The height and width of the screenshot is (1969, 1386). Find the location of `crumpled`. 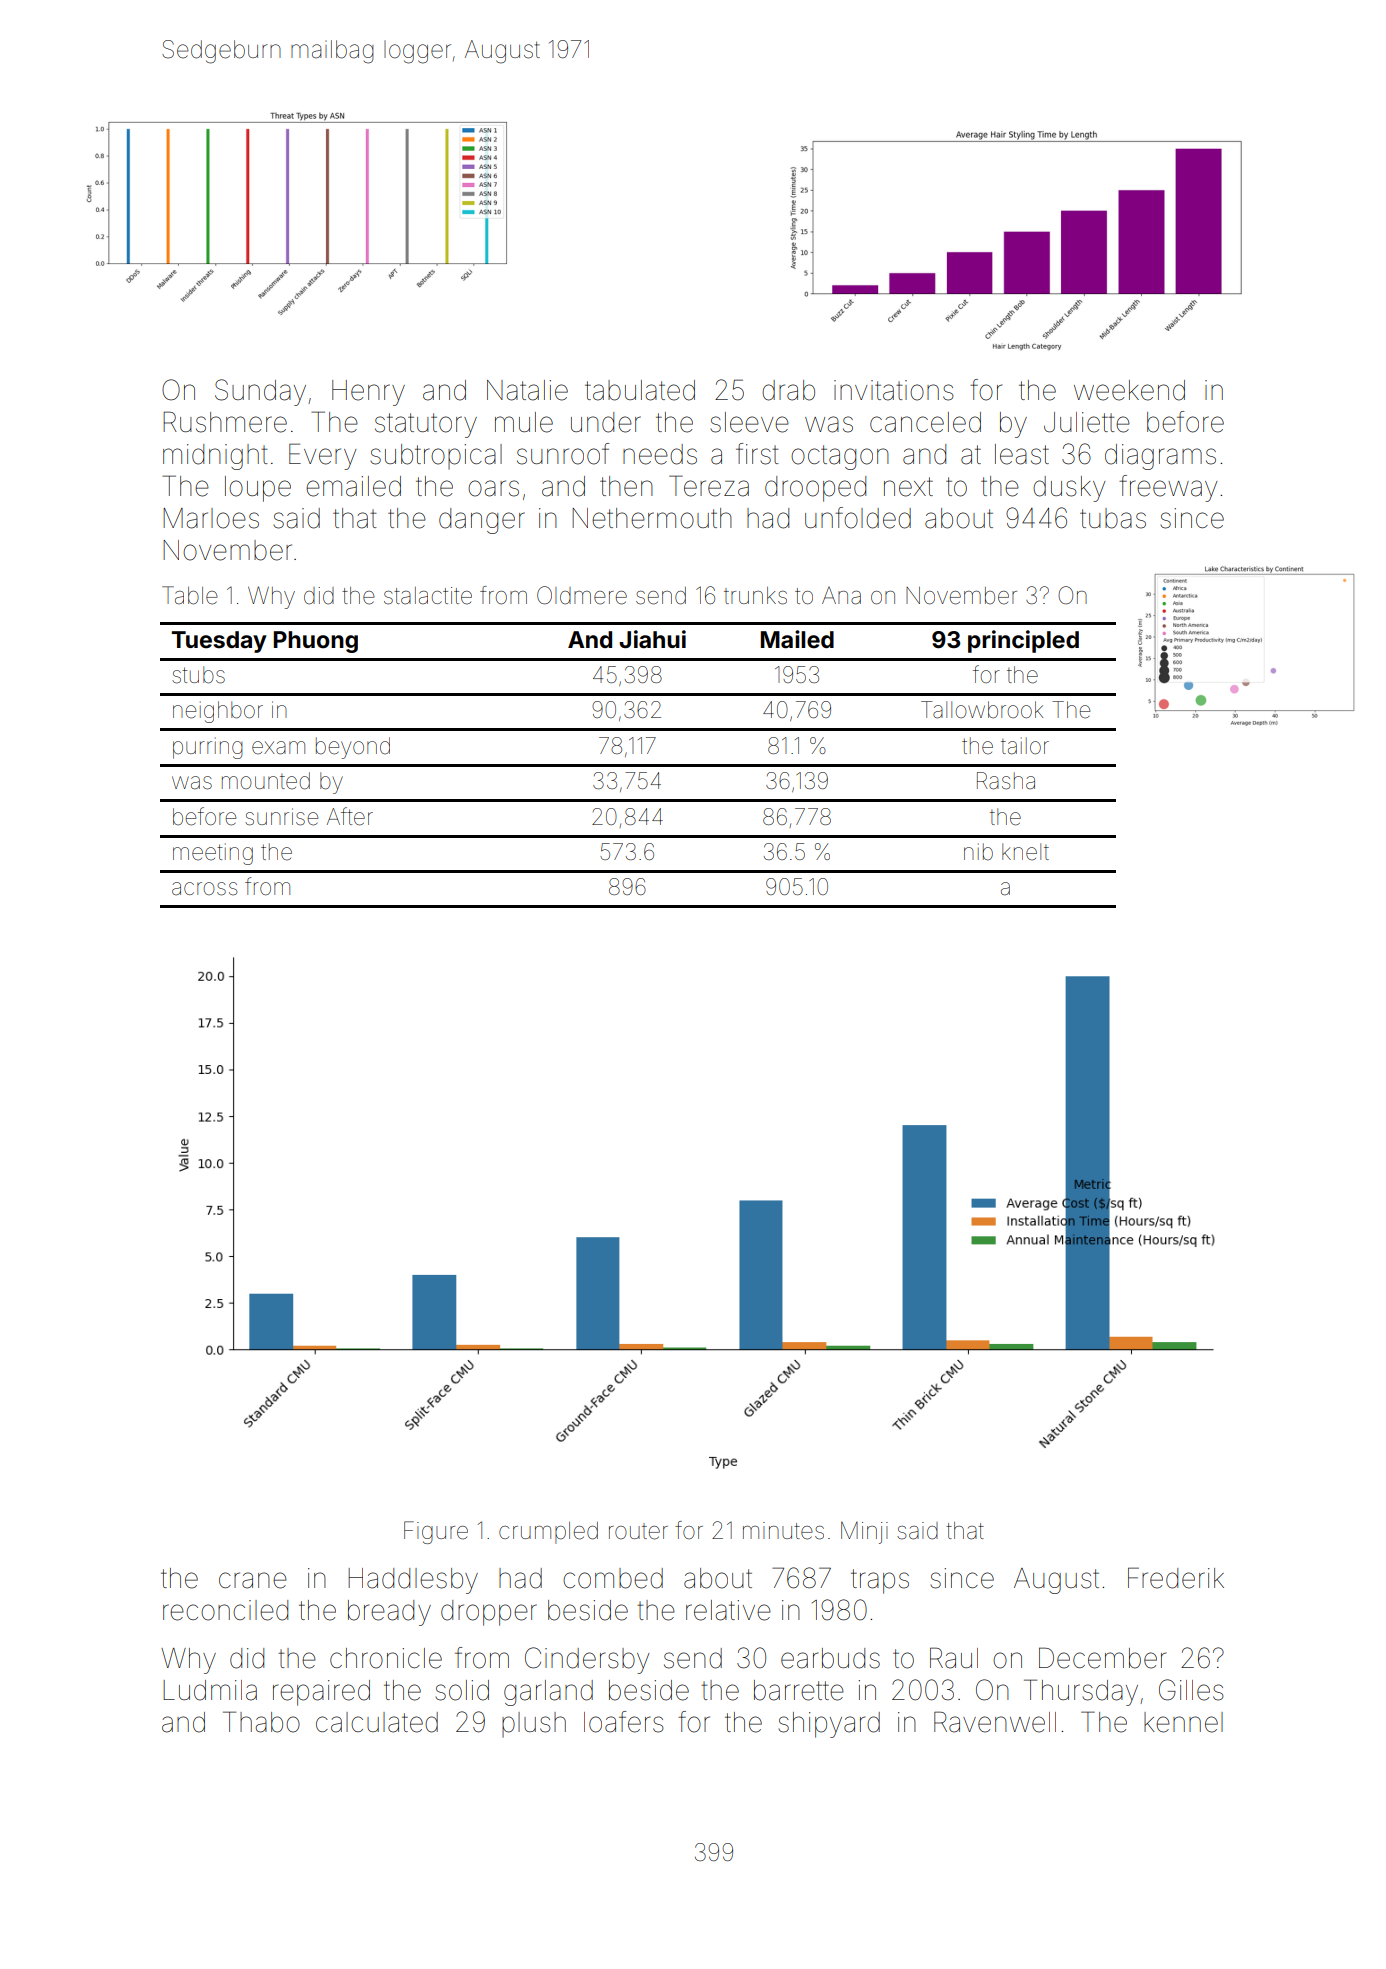

crumpled is located at coordinates (548, 1533).
